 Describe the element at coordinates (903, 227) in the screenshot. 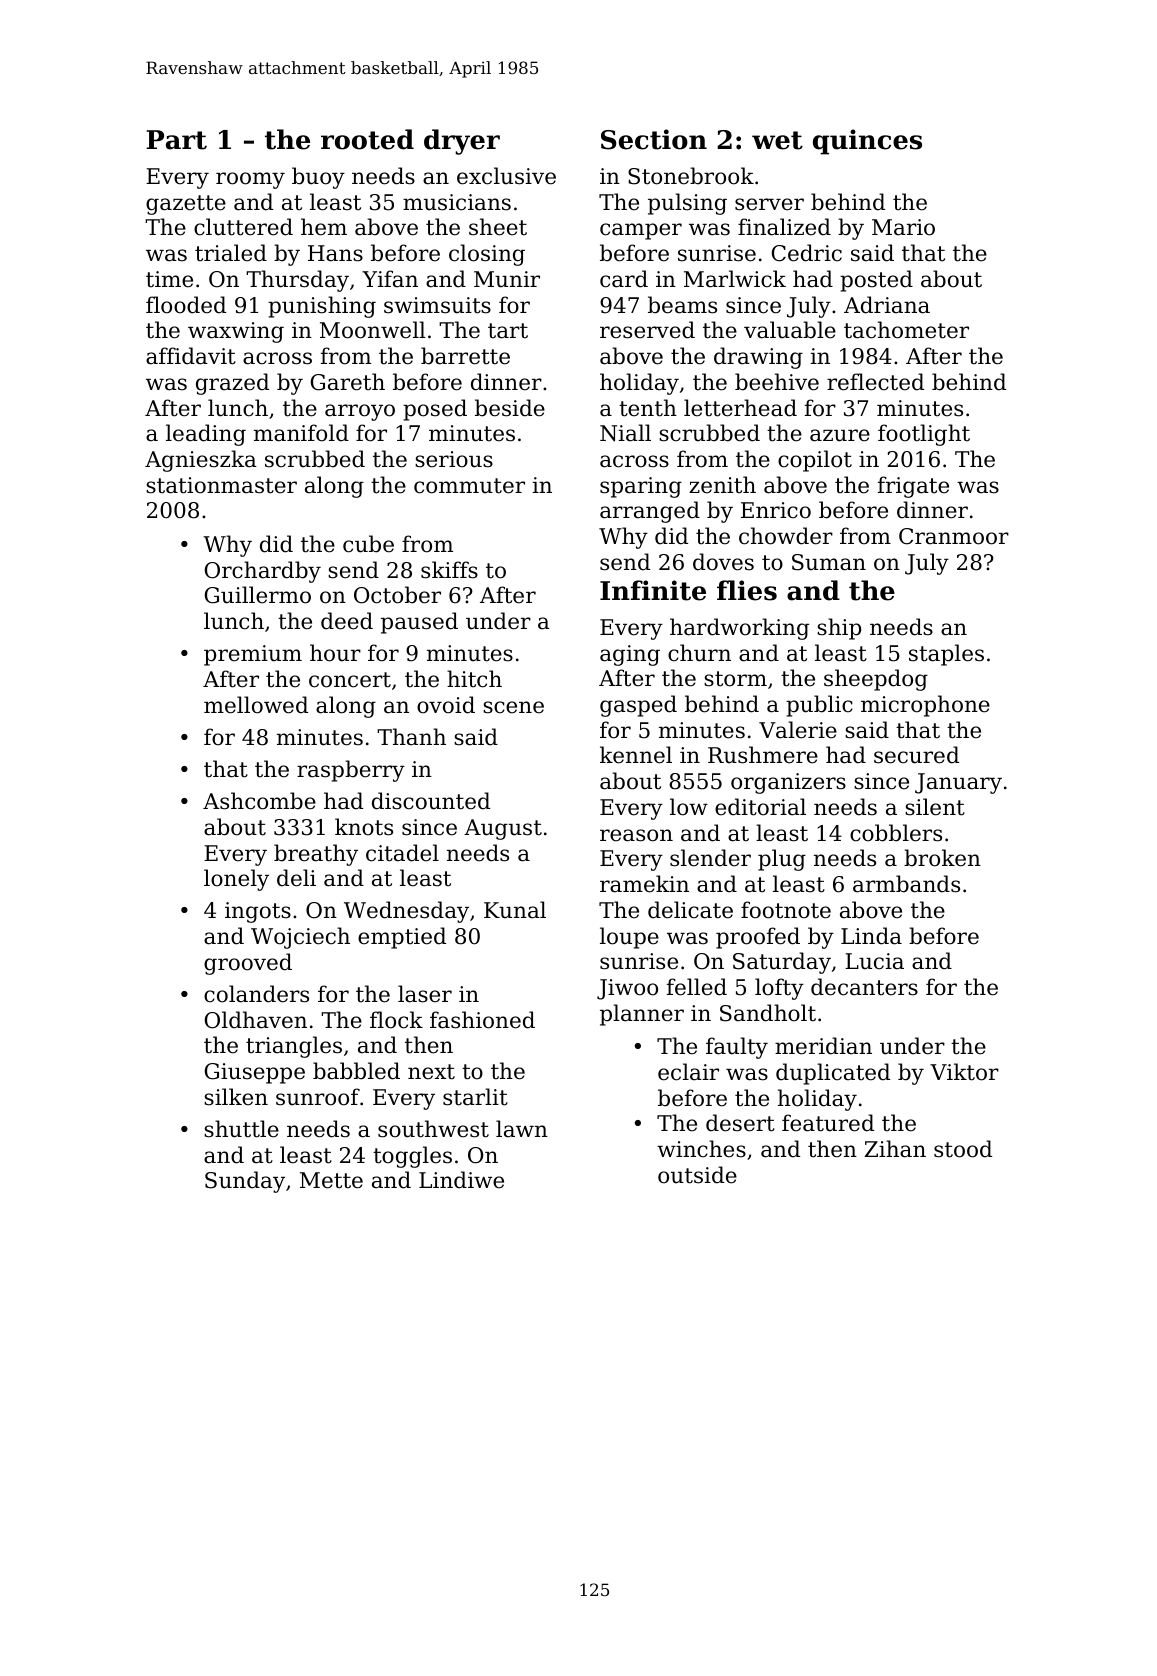

I see `Mario` at that location.
